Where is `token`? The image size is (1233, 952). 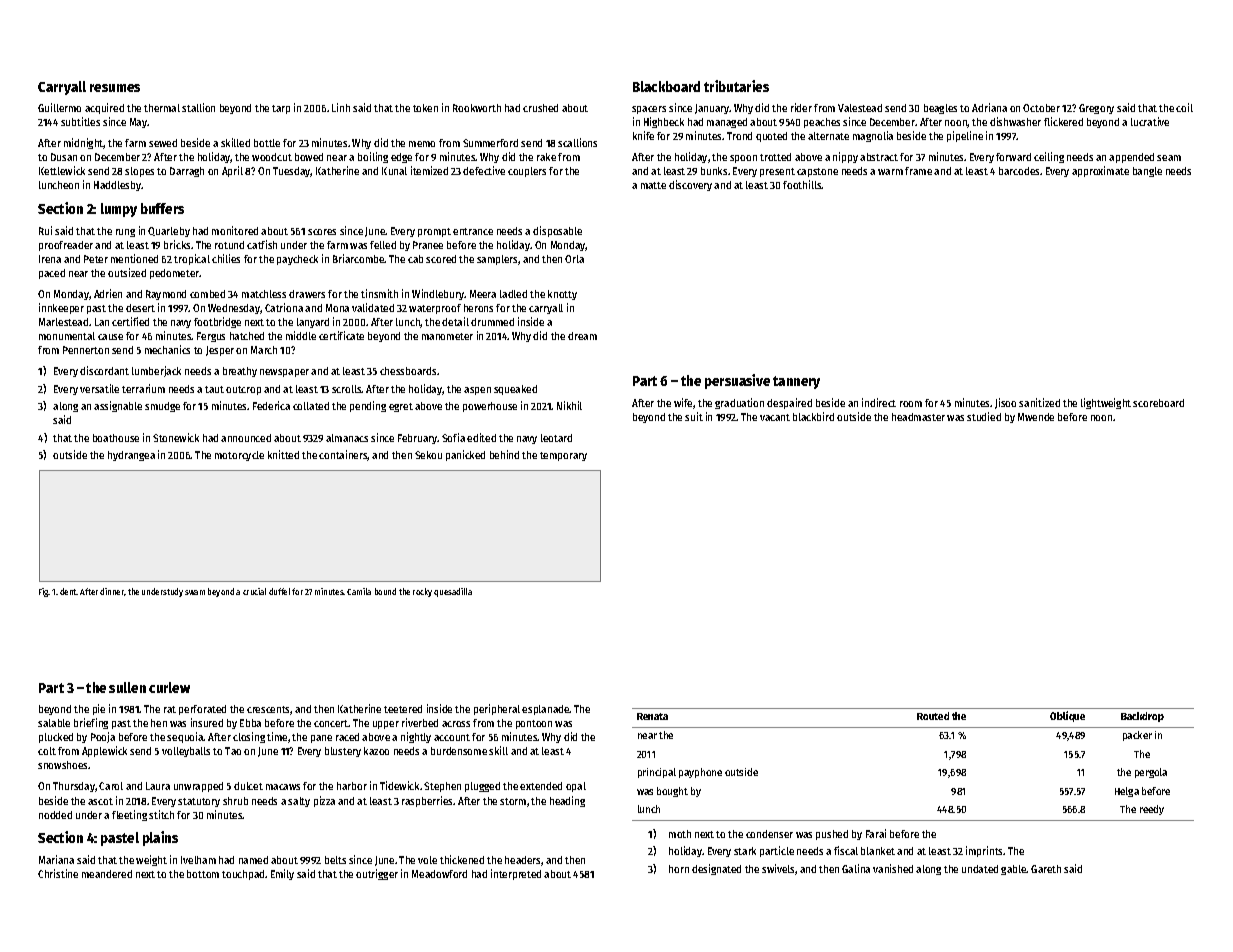
token is located at coordinates (425, 108).
